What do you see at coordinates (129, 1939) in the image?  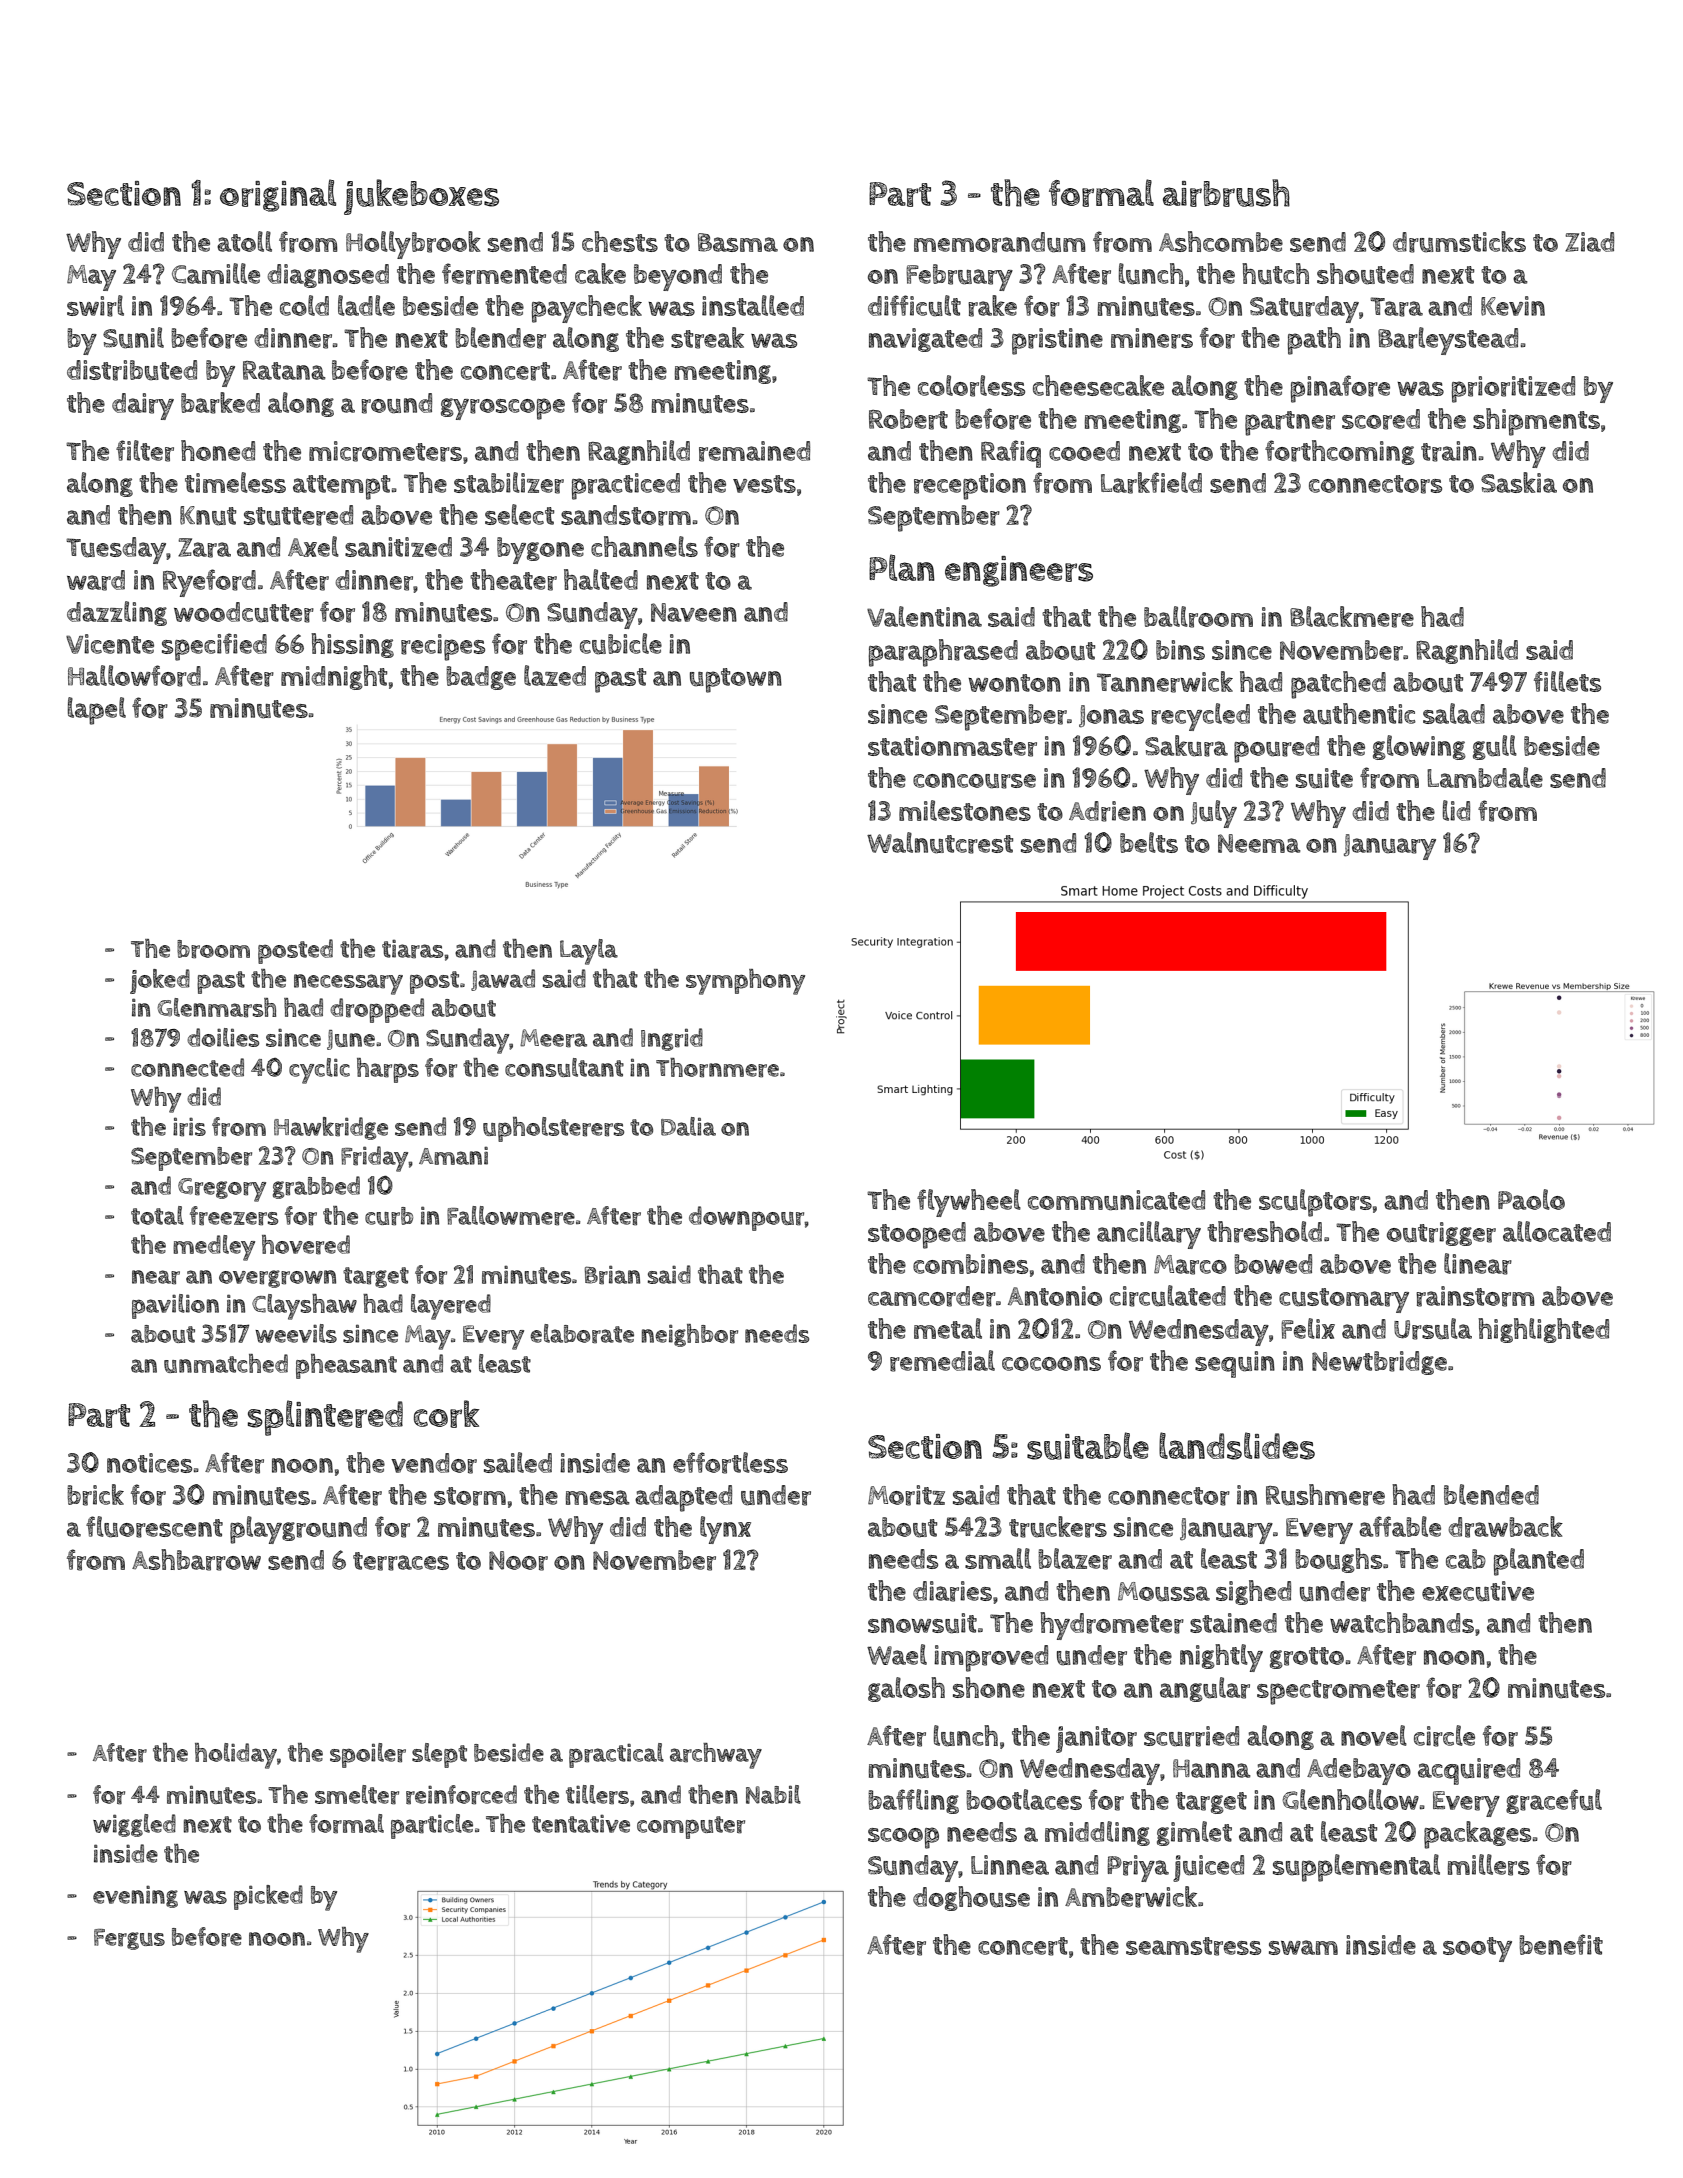 I see `Fergus` at bounding box center [129, 1939].
